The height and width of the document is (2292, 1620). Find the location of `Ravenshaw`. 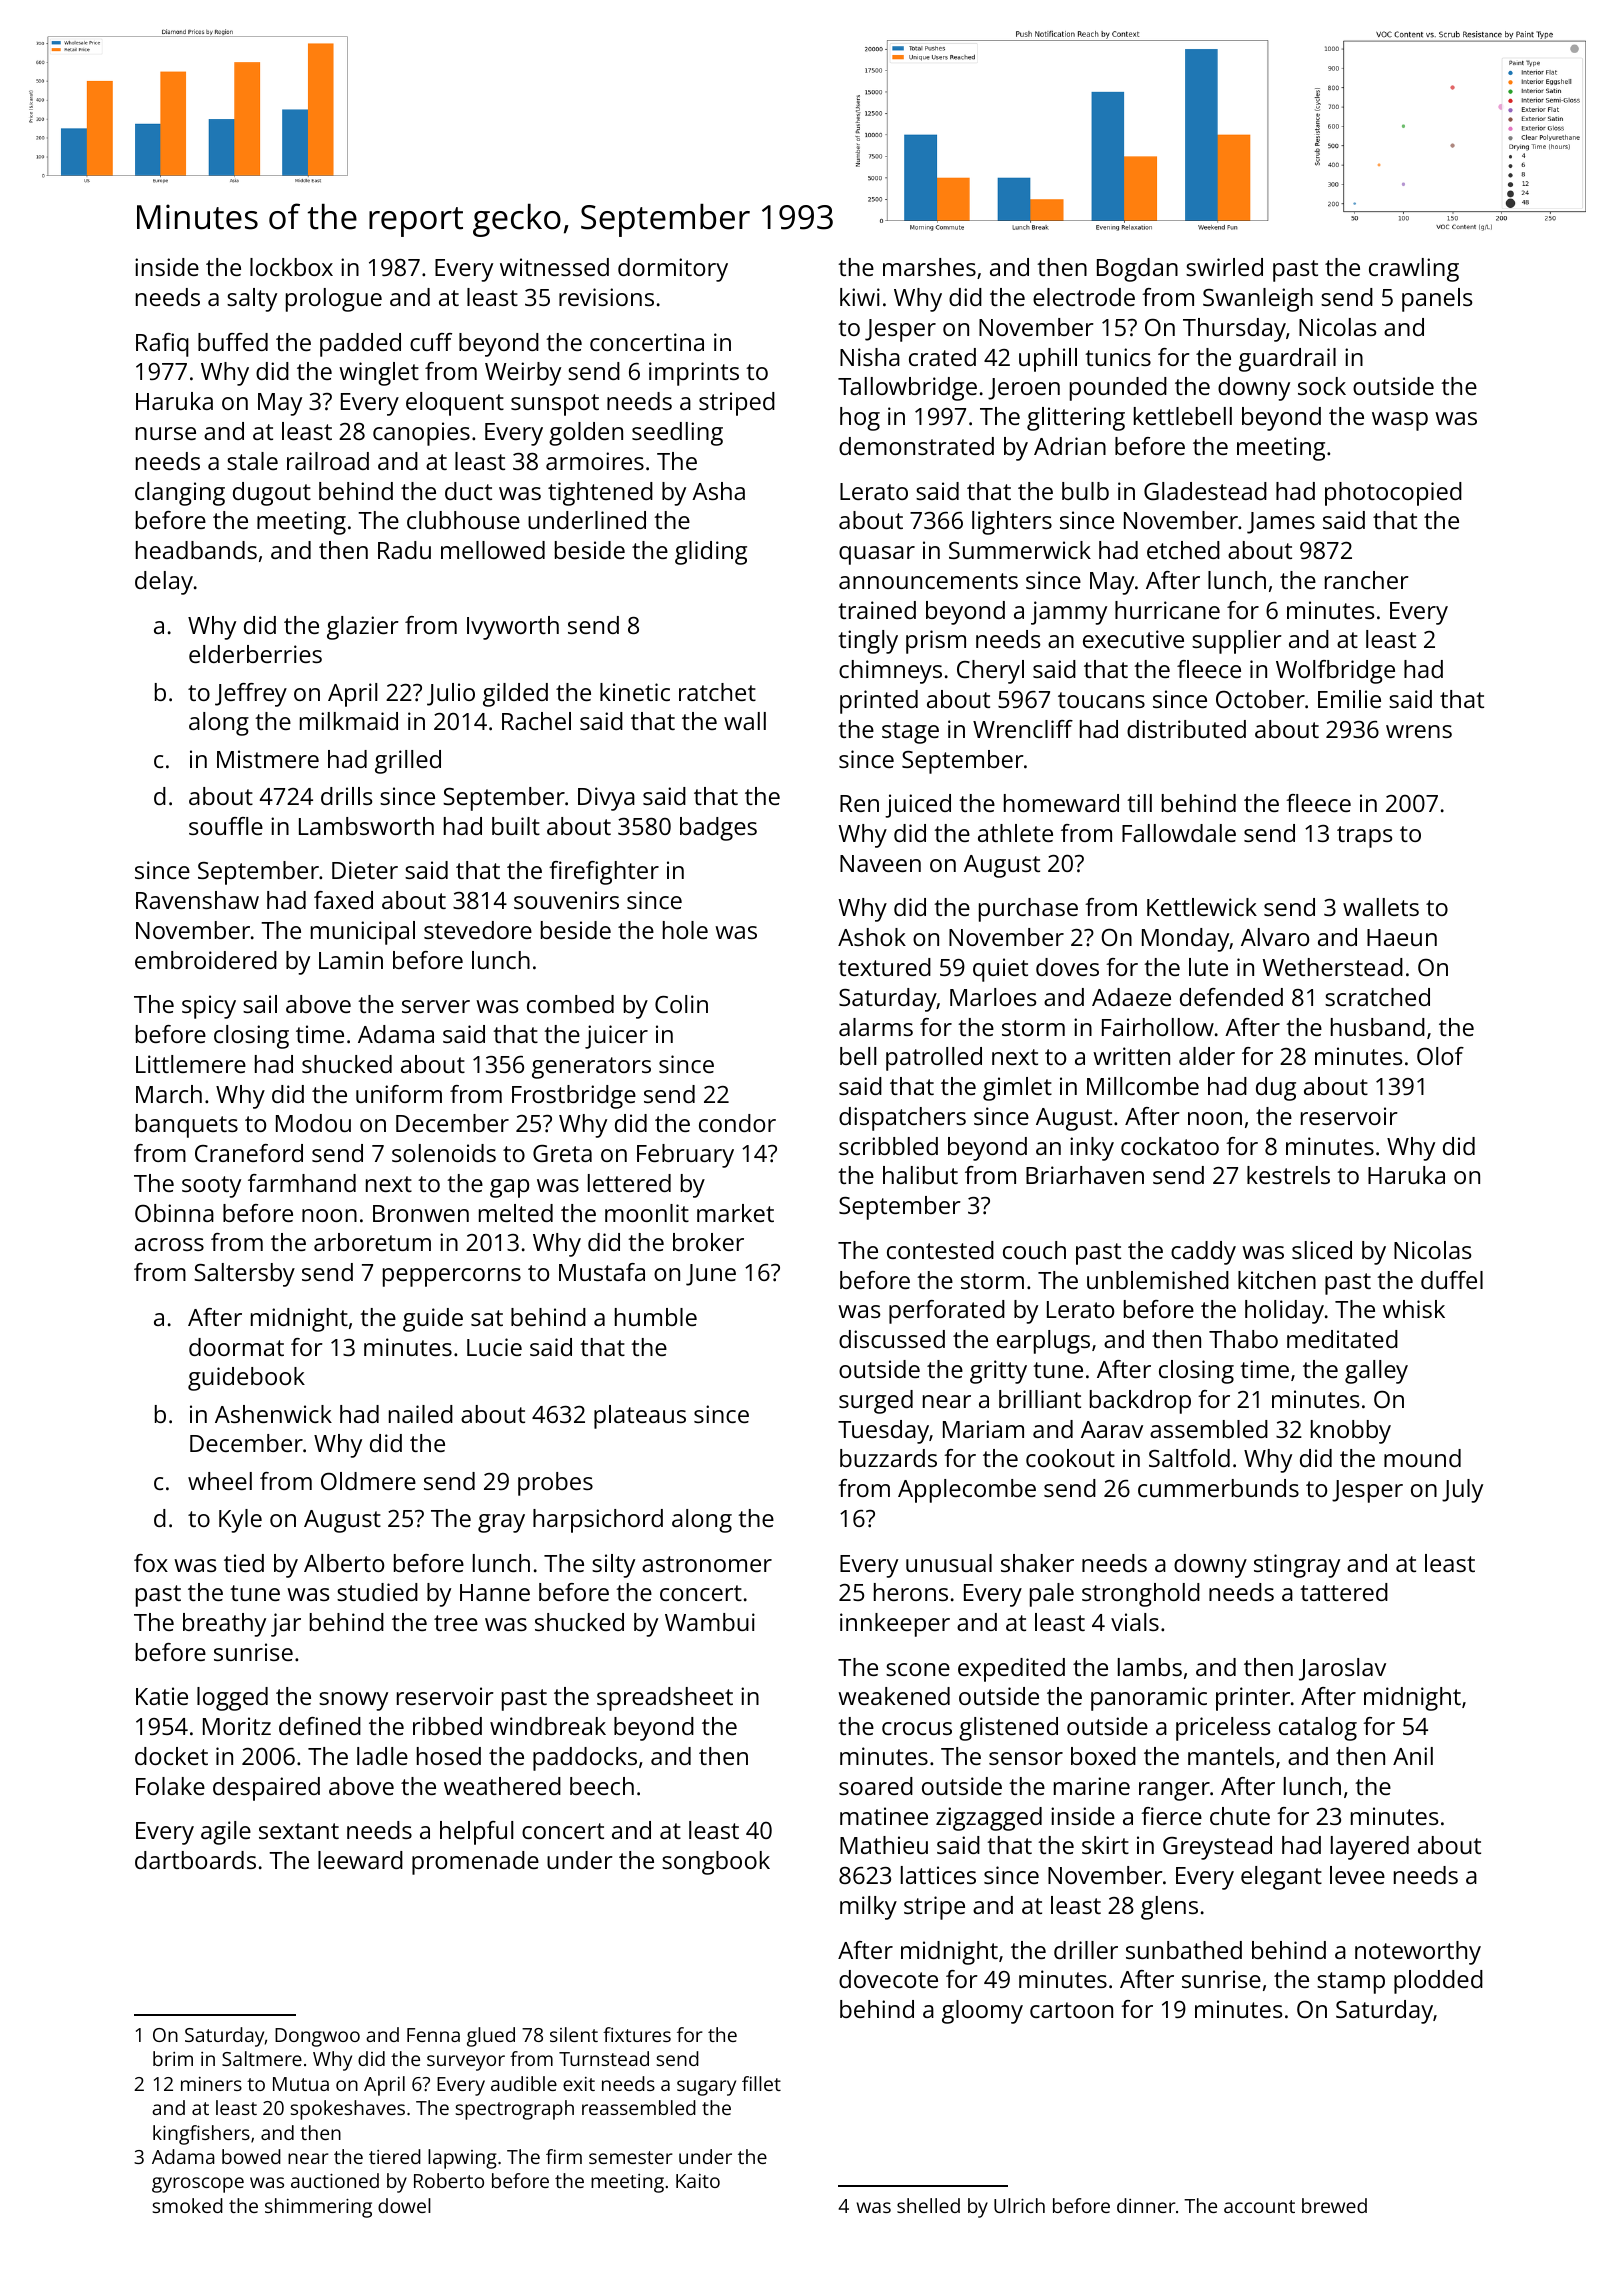

Ravenshaw is located at coordinates (197, 900).
